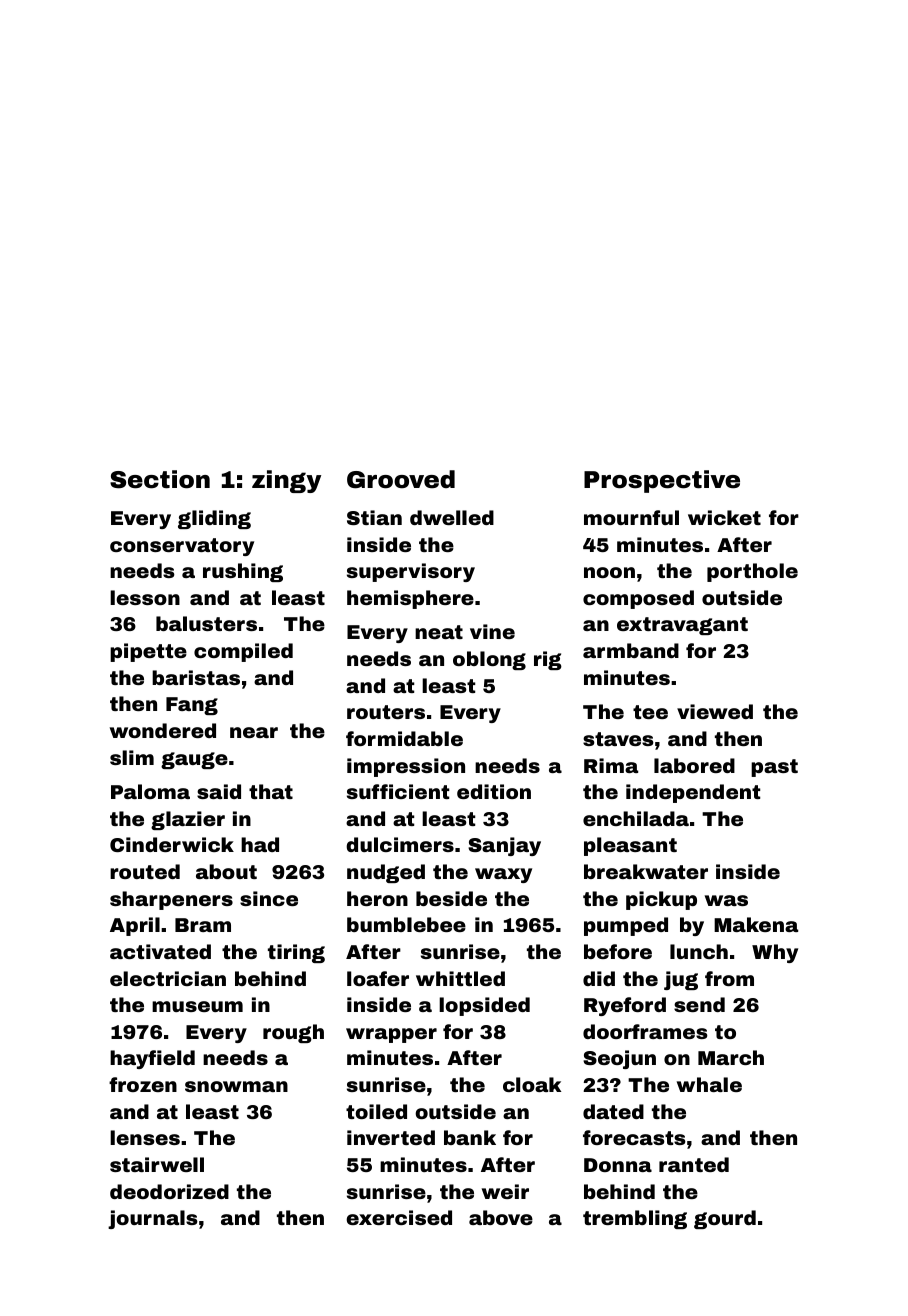 This page has width=908, height=1316. Describe the element at coordinates (404, 738) in the page. I see `formidable` at that location.
